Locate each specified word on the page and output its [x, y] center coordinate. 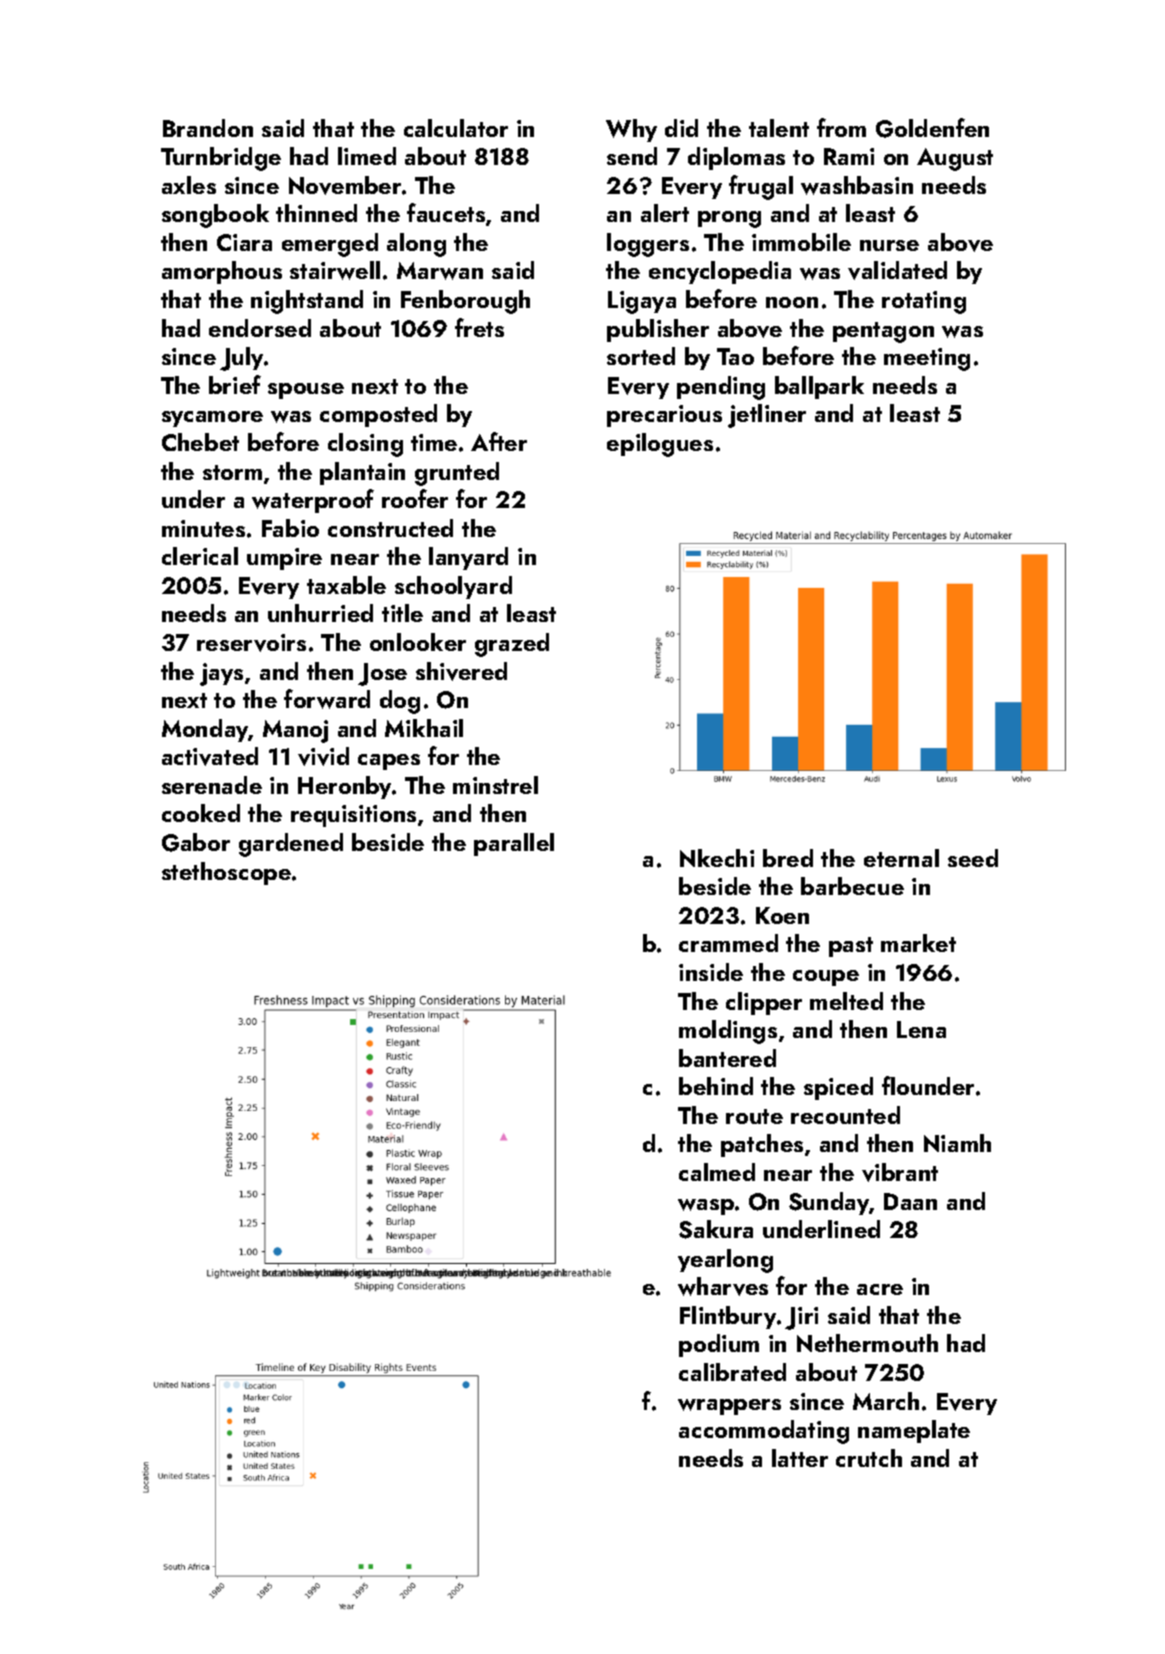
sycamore [212, 419]
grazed [512, 645]
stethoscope [226, 873]
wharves [723, 1286]
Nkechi [717, 858]
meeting [927, 359]
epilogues [660, 445]
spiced [838, 1088]
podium [719, 1345]
